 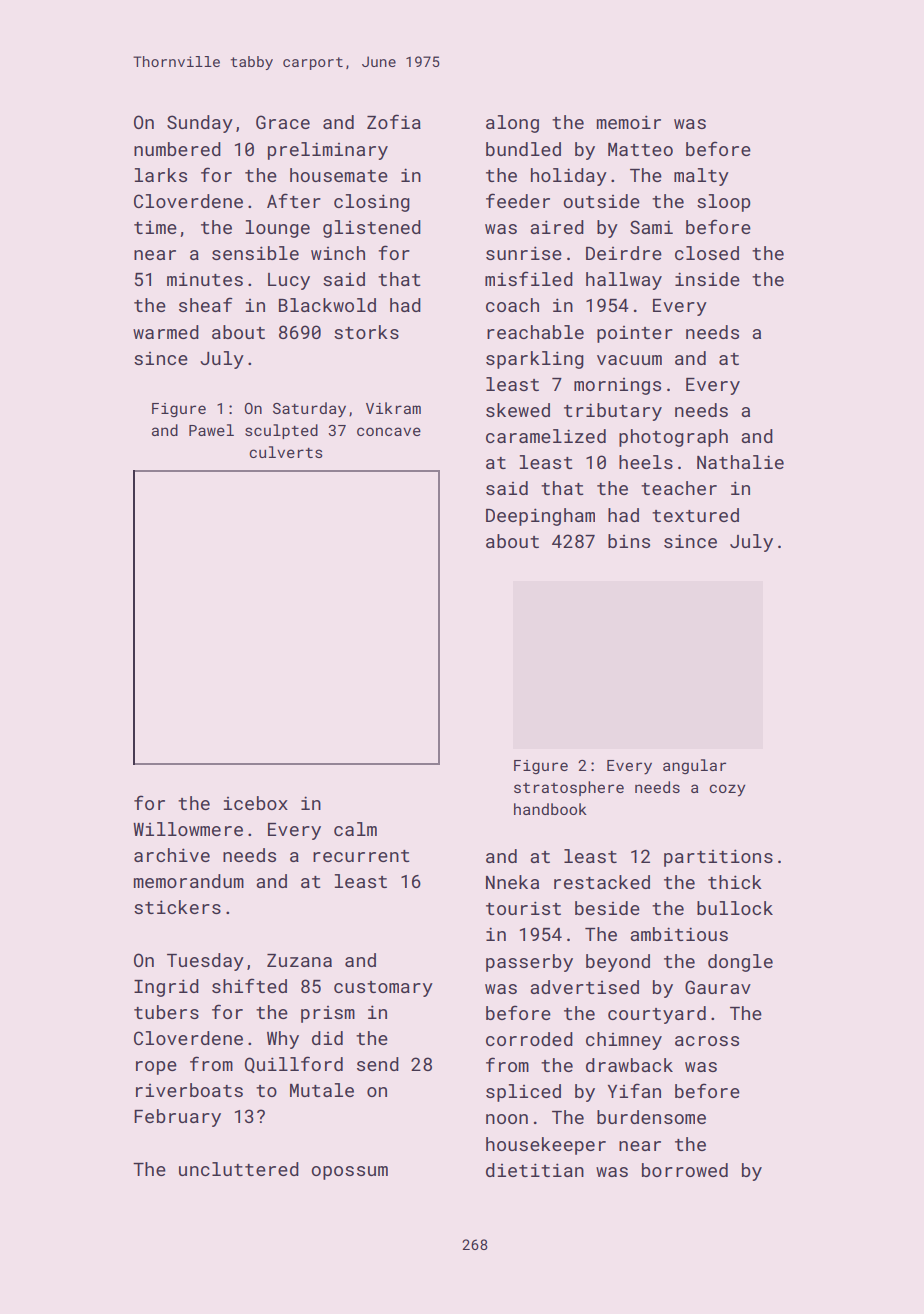 I want to click on beyond, so click(x=618, y=963).
